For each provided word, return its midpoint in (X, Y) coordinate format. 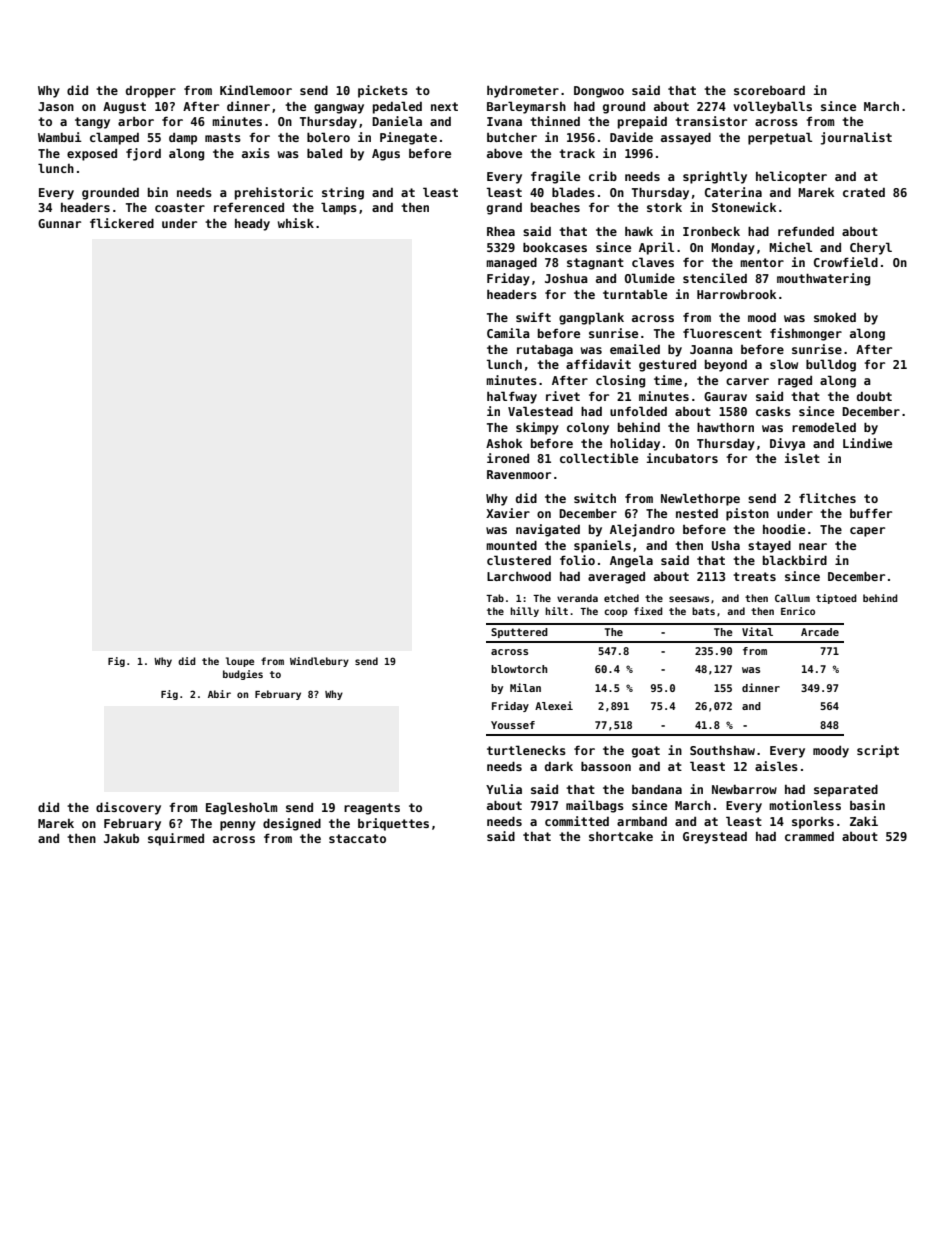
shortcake (621, 836)
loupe (240, 662)
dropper (151, 92)
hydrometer (523, 92)
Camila (508, 333)
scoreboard (769, 90)
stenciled (715, 278)
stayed (769, 546)
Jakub (121, 838)
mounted (511, 545)
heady (252, 225)
